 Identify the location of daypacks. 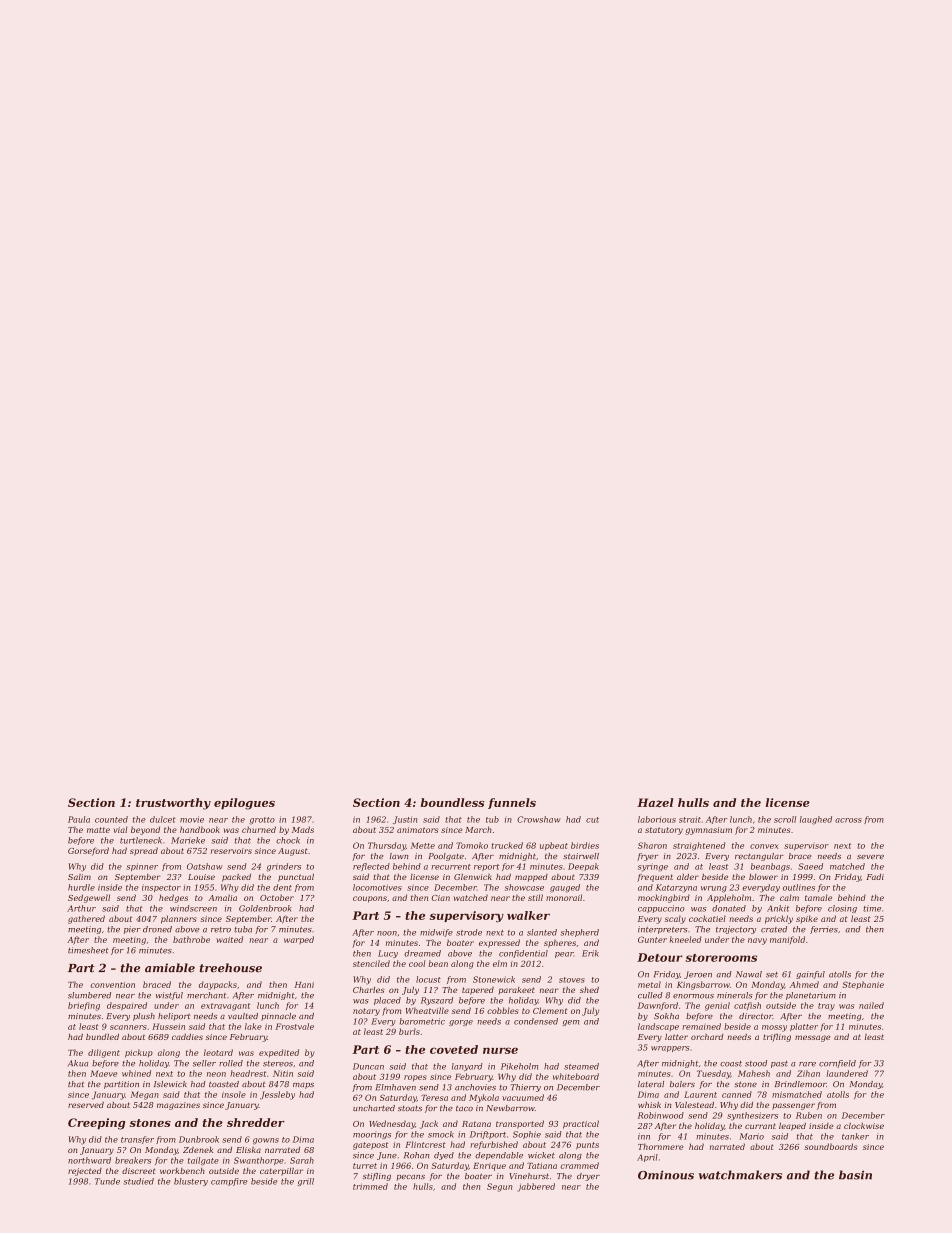
(218, 985).
